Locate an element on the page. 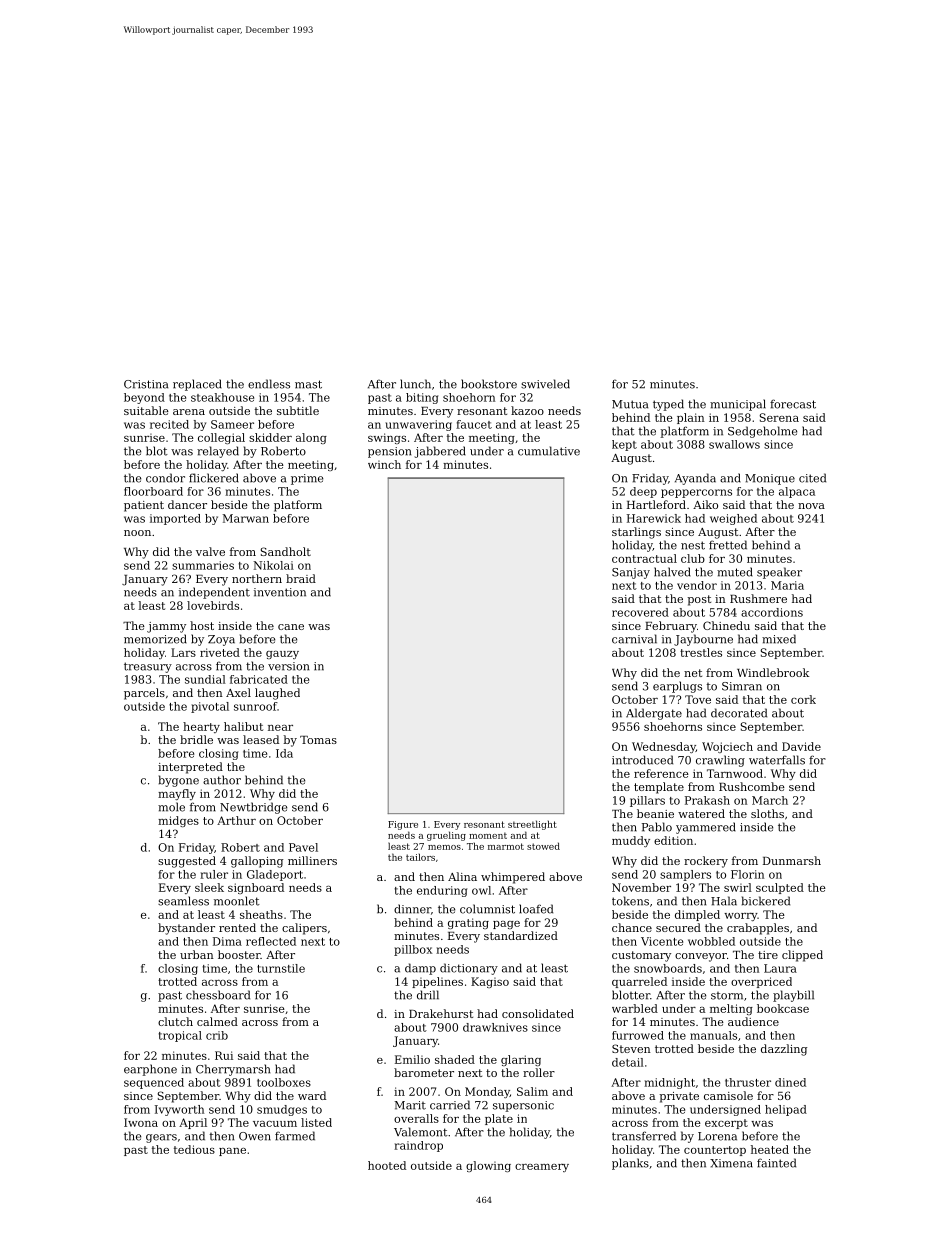  dazzling is located at coordinates (784, 1050).
